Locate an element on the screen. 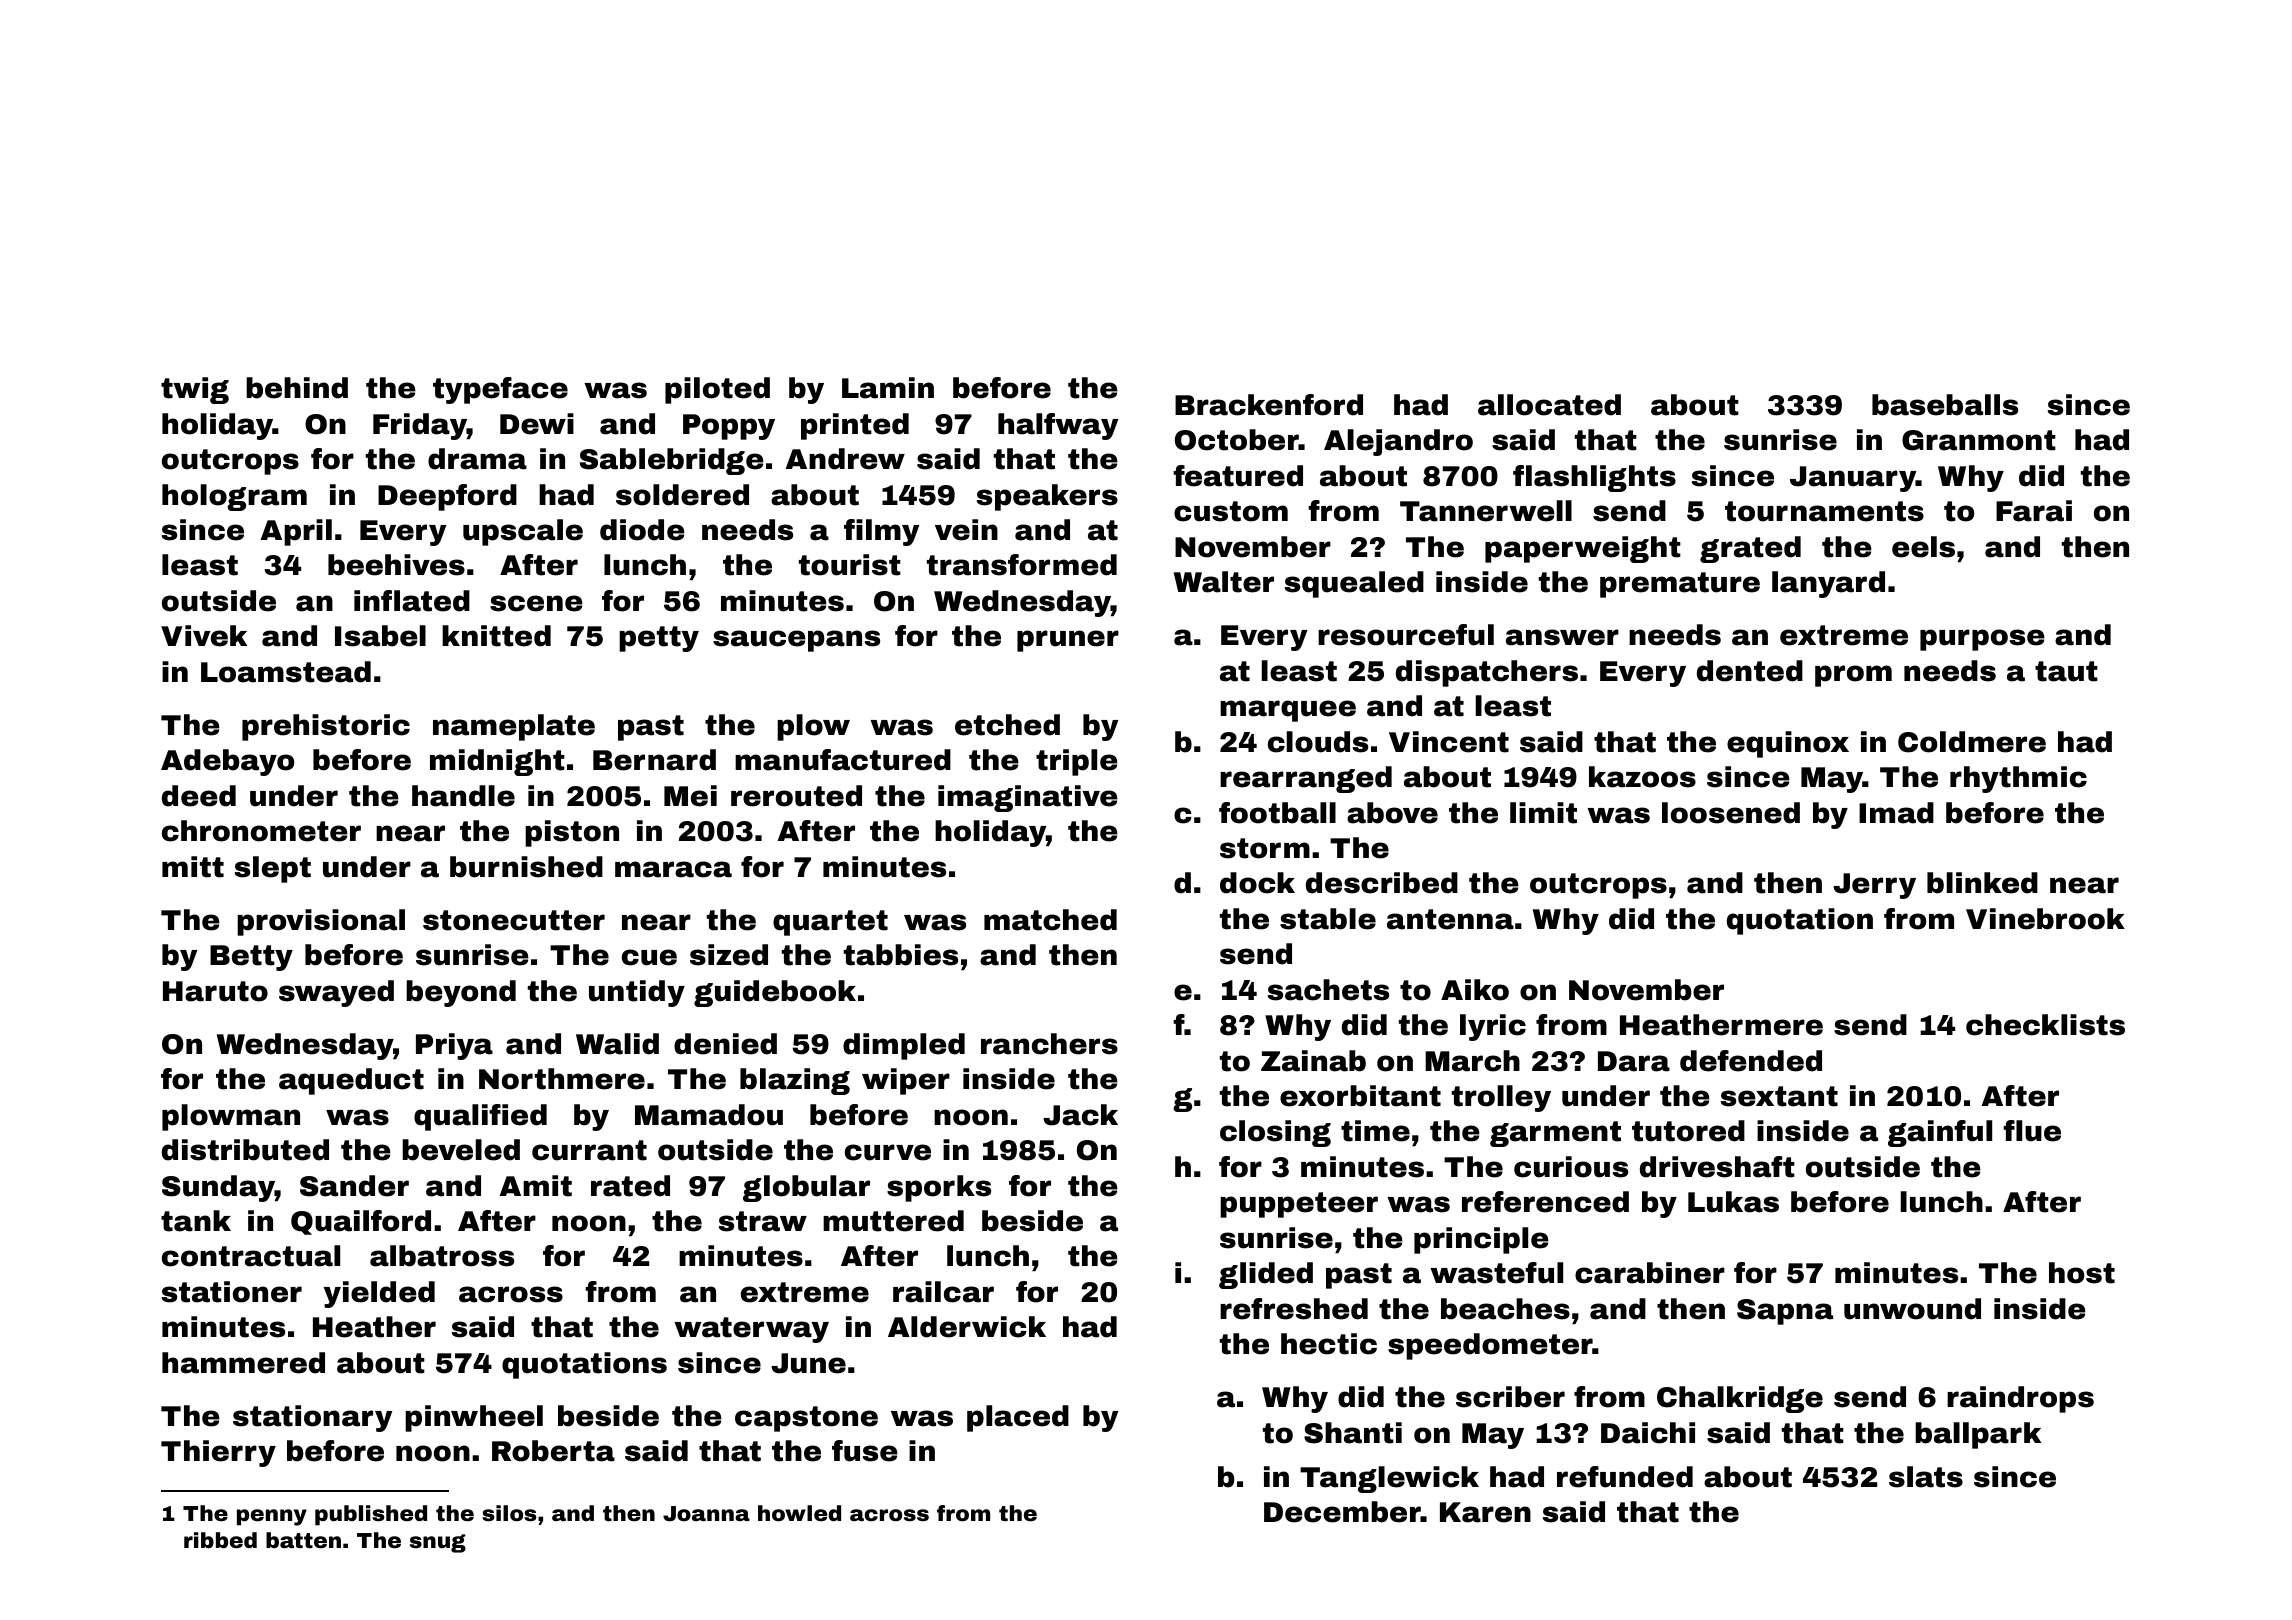  Friday is located at coordinates (420, 426).
